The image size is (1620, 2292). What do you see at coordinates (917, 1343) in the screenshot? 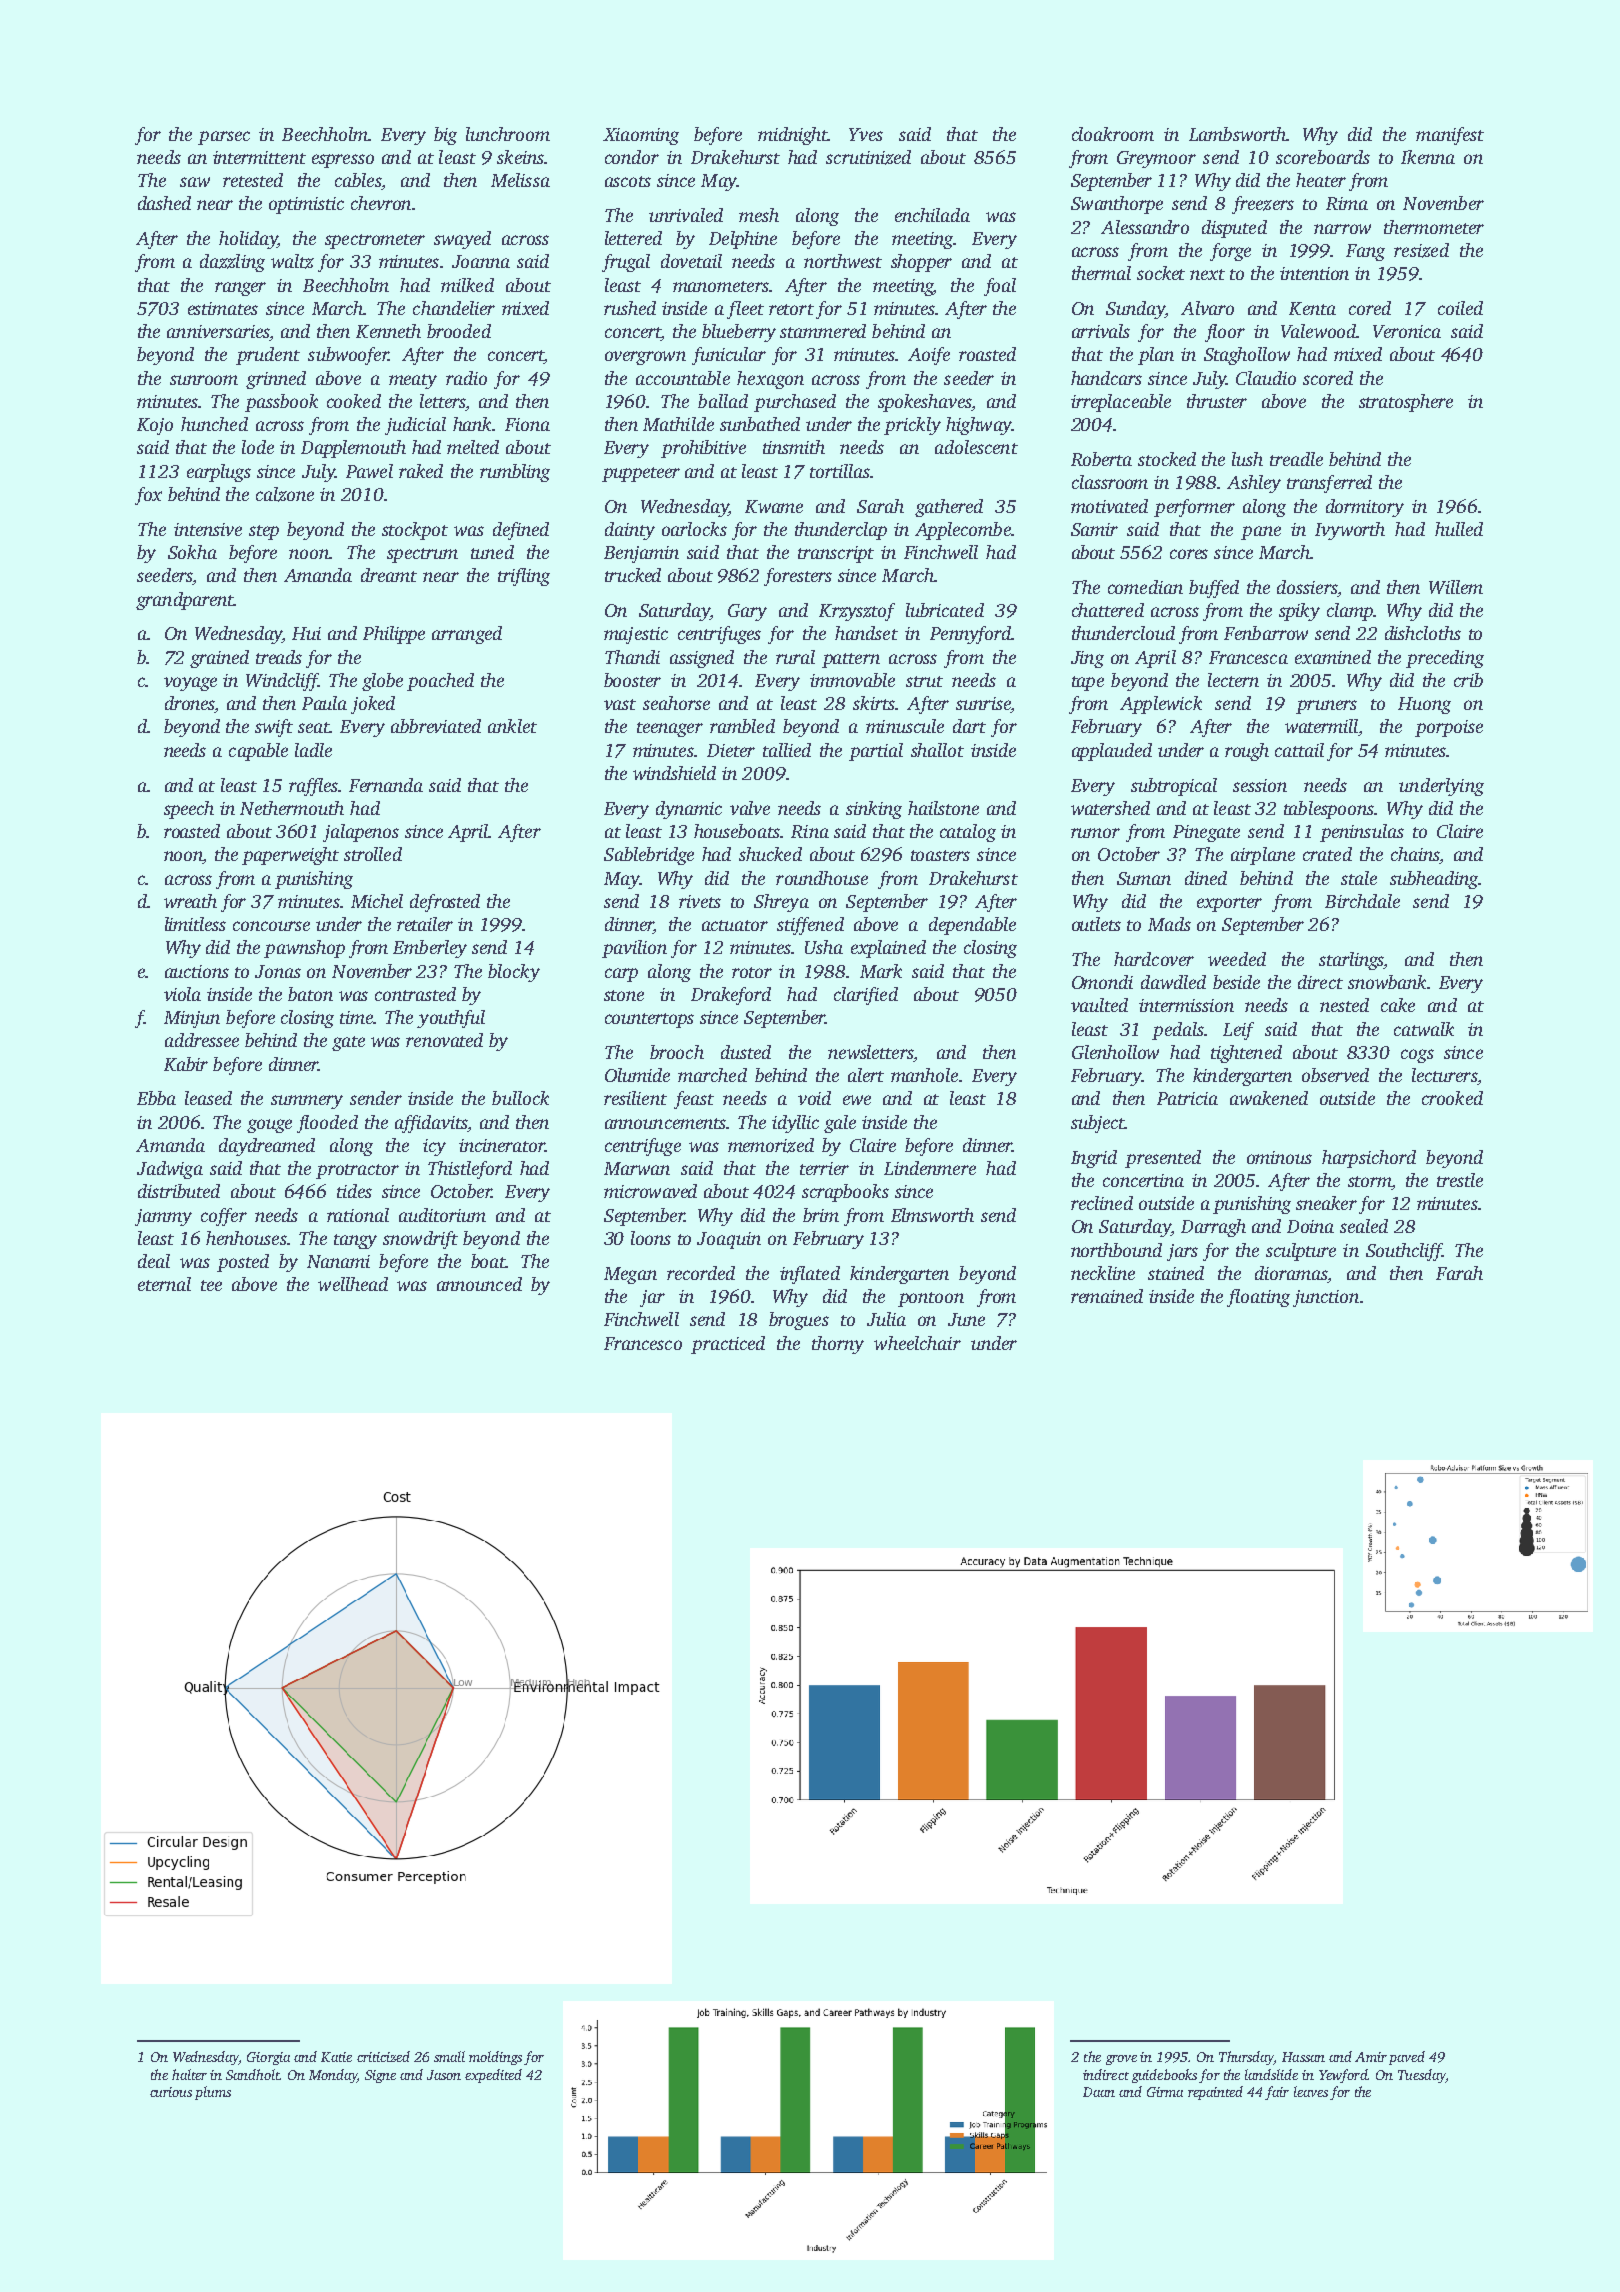
I see `wheelchair` at bounding box center [917, 1343].
